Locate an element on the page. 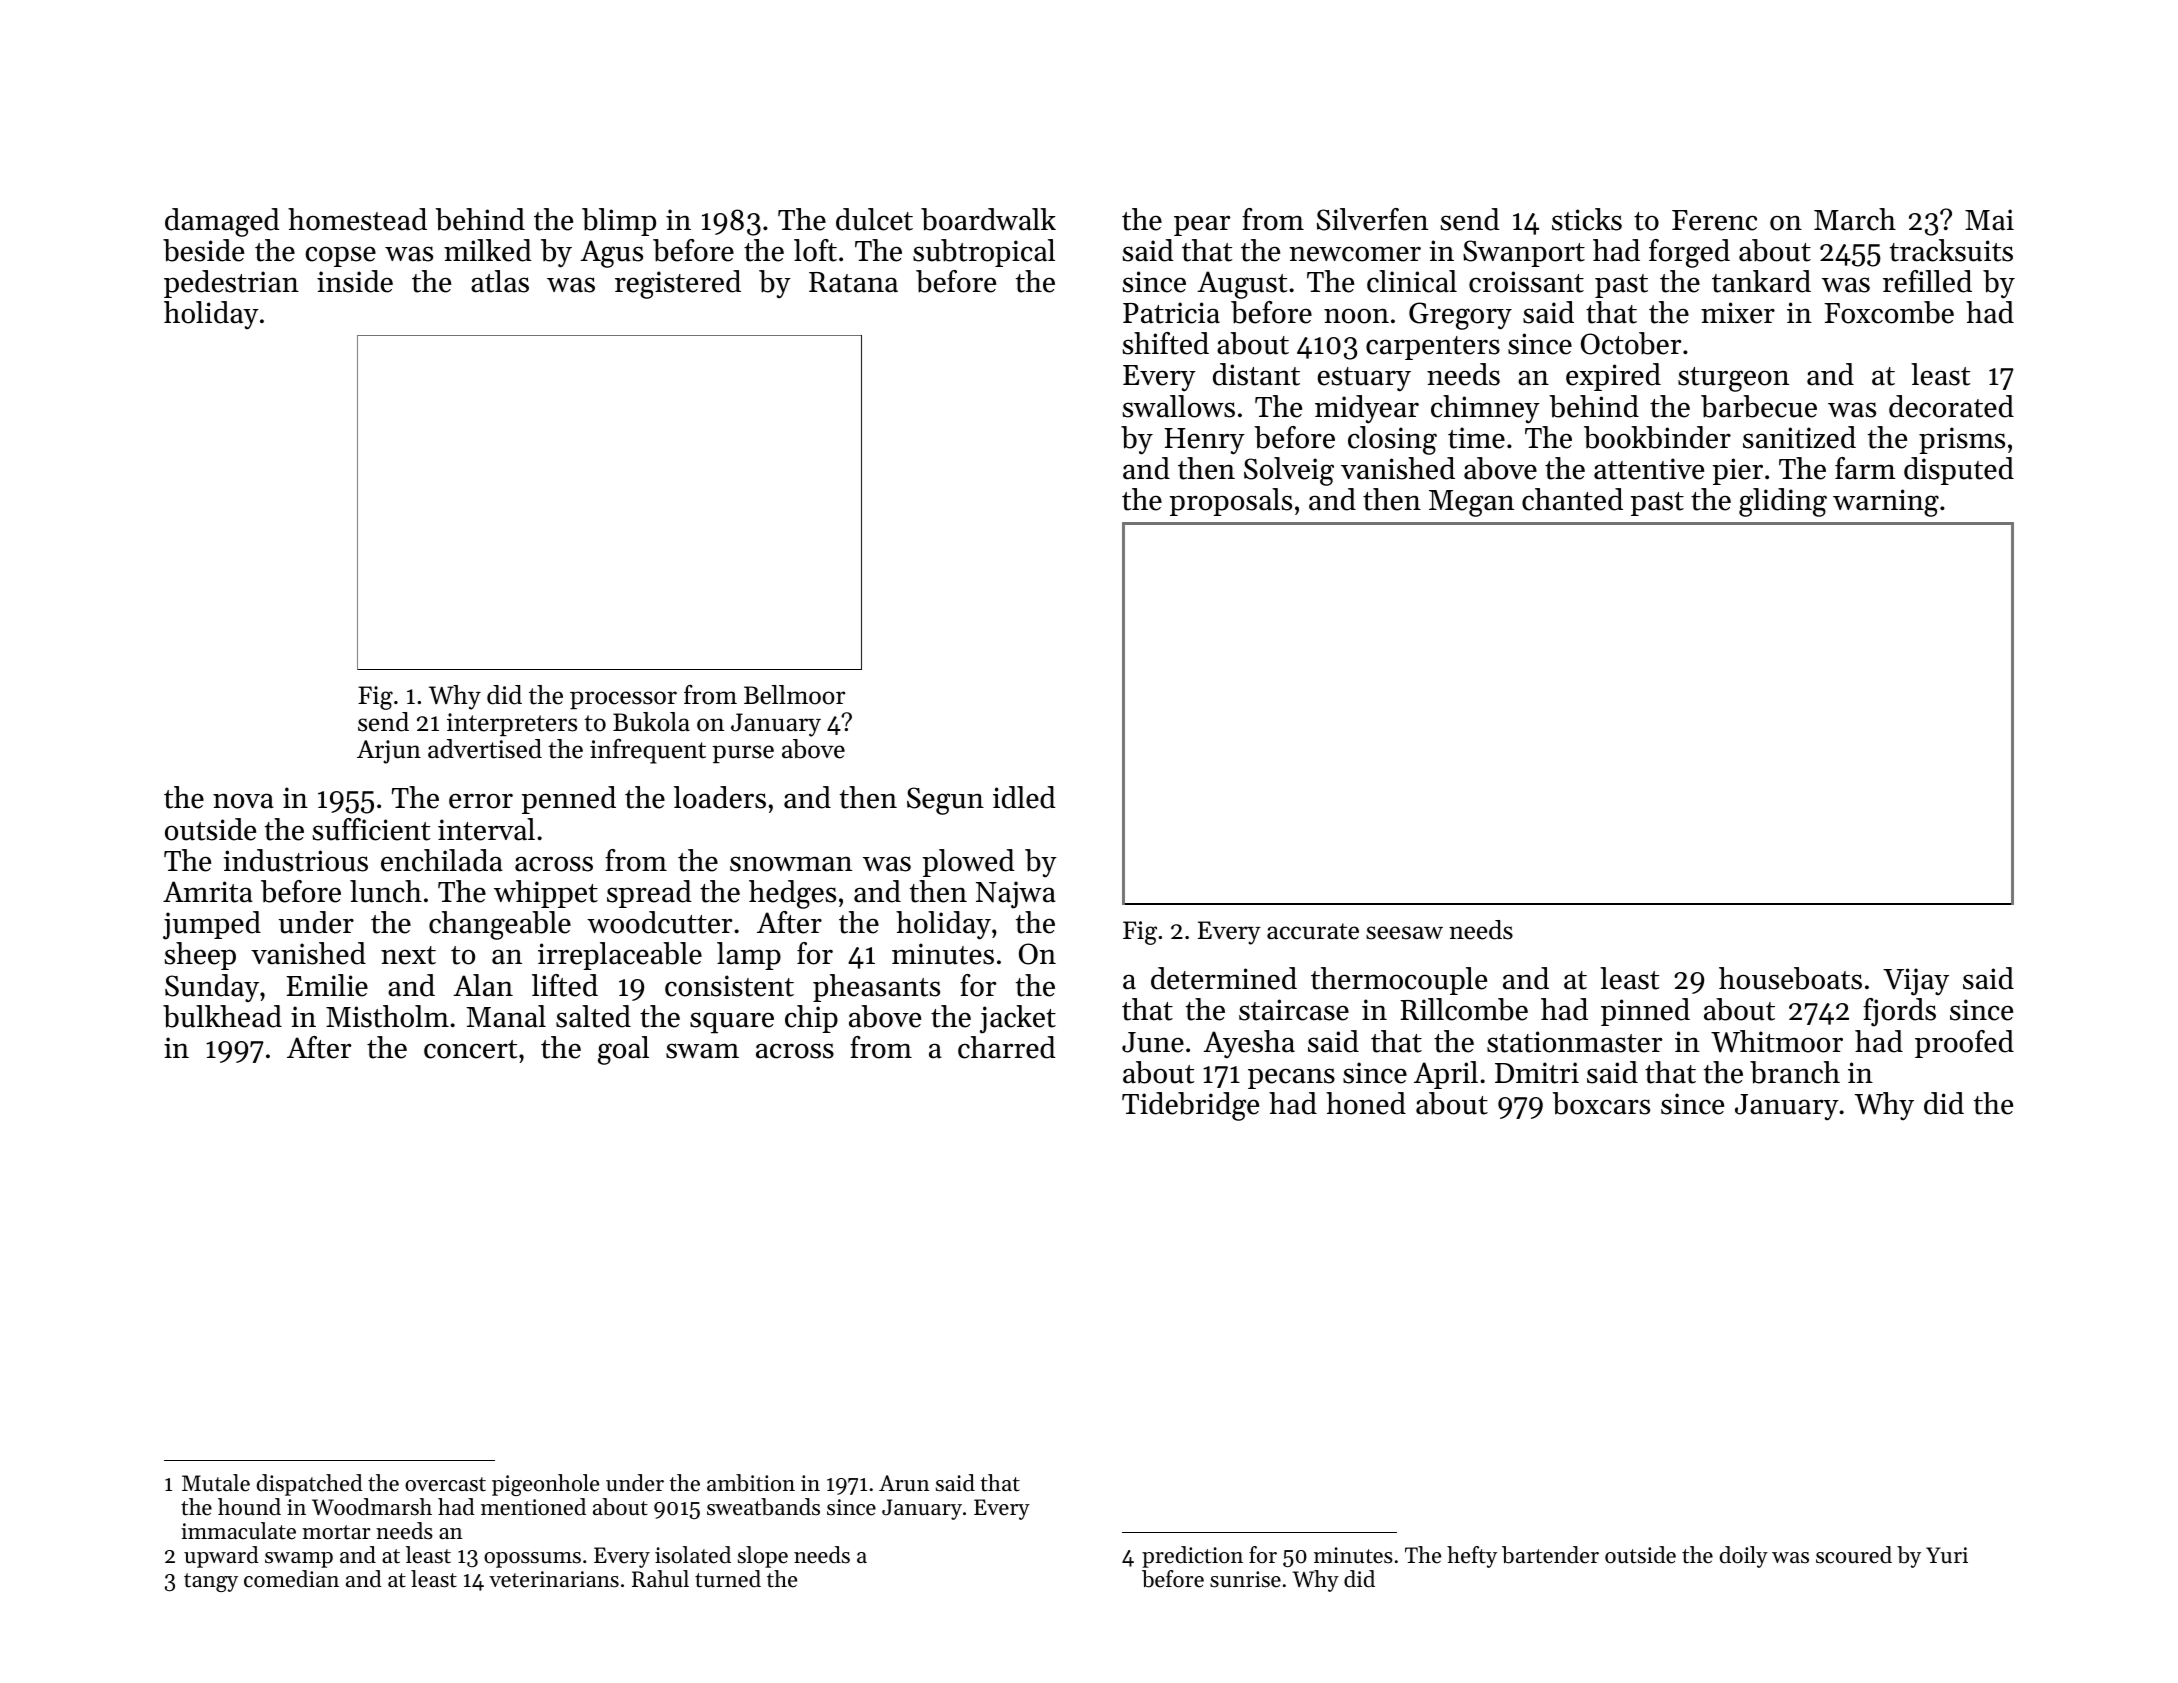 The height and width of the image is (1683, 2178). homestead is located at coordinates (357, 219).
